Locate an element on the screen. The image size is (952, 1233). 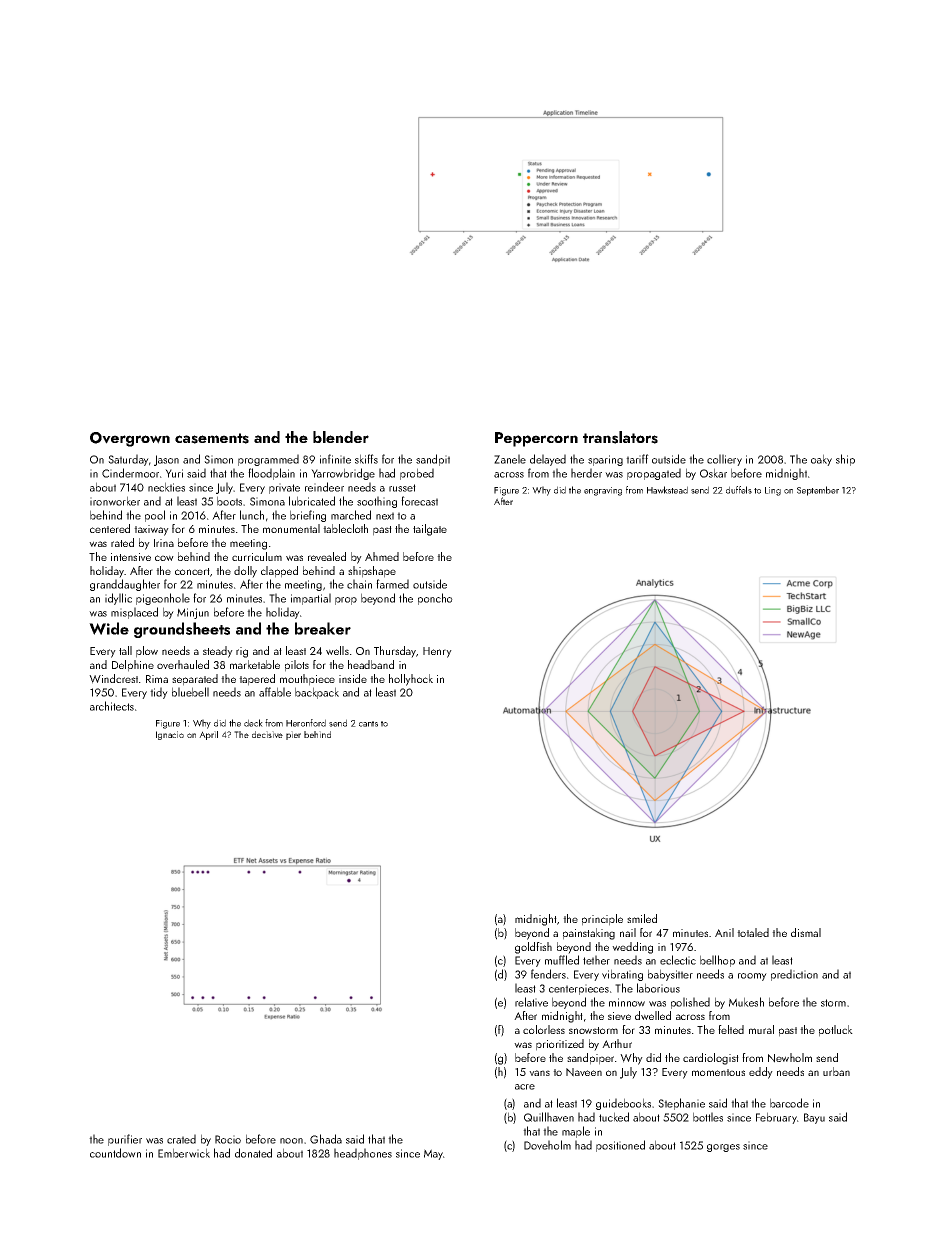
colliery is located at coordinates (724, 460).
